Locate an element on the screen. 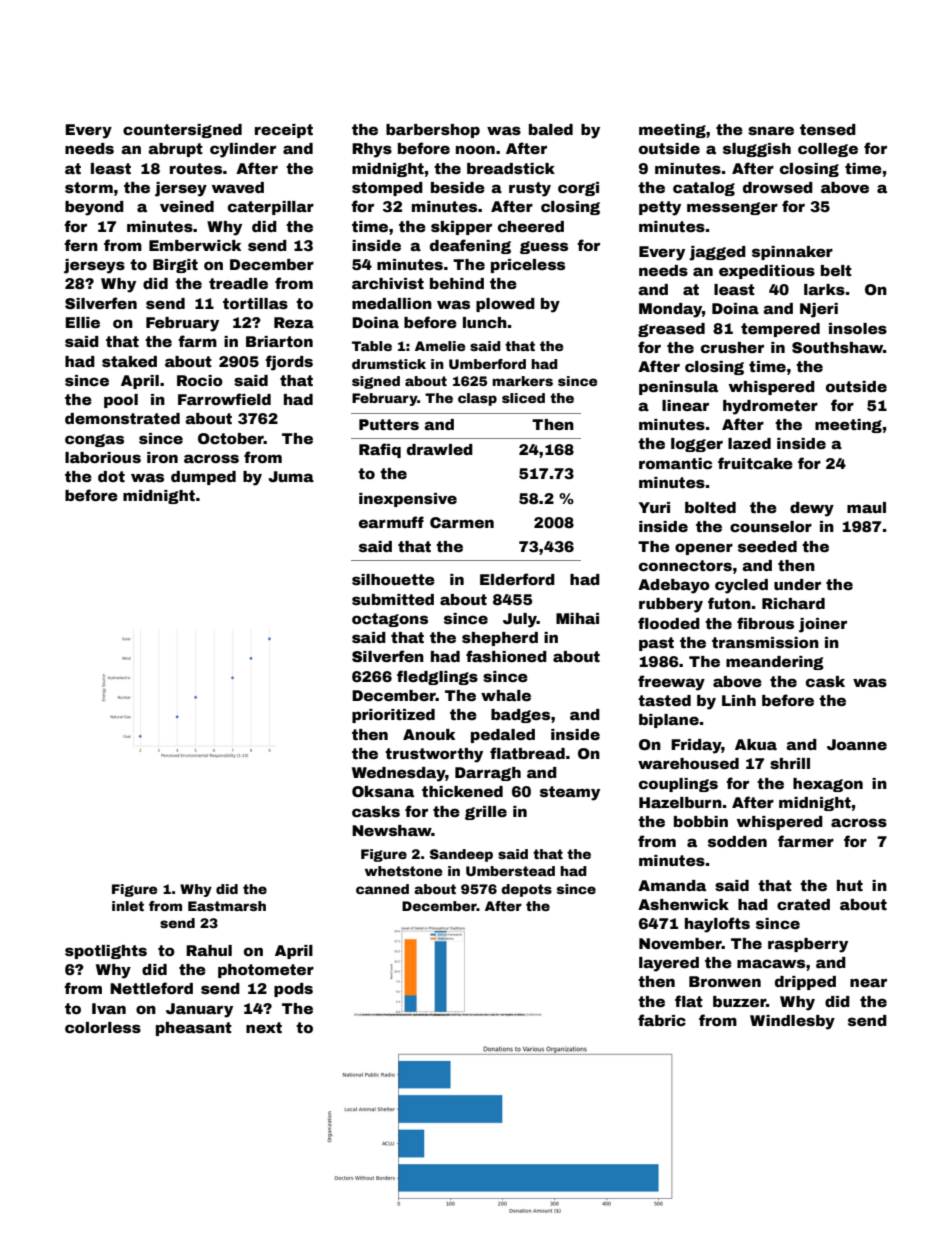  fledglings is located at coordinates (437, 677).
